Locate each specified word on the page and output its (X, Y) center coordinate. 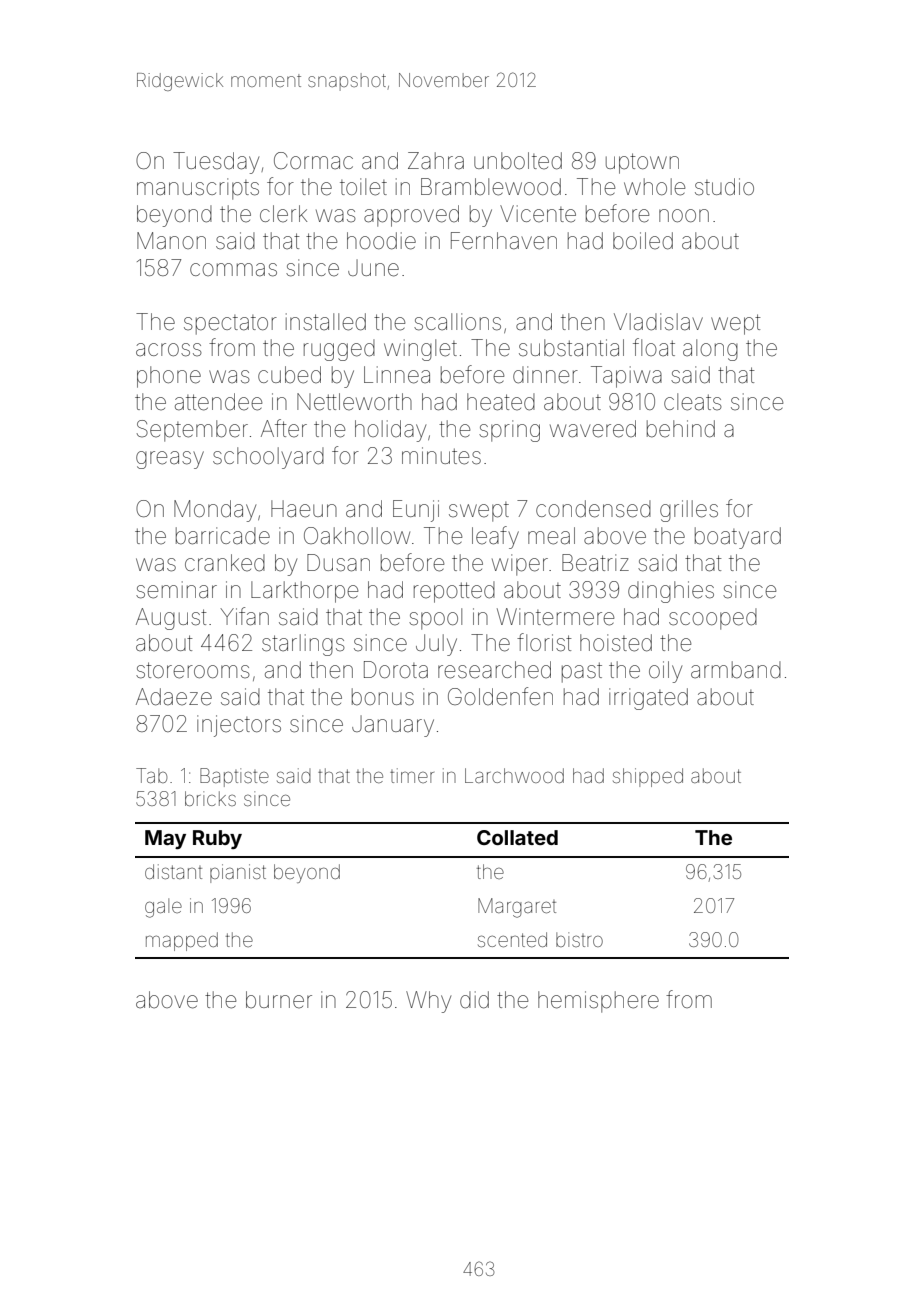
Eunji (416, 511)
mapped (182, 941)
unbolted (518, 161)
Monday (215, 511)
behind (681, 429)
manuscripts (198, 189)
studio (724, 186)
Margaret (517, 908)
